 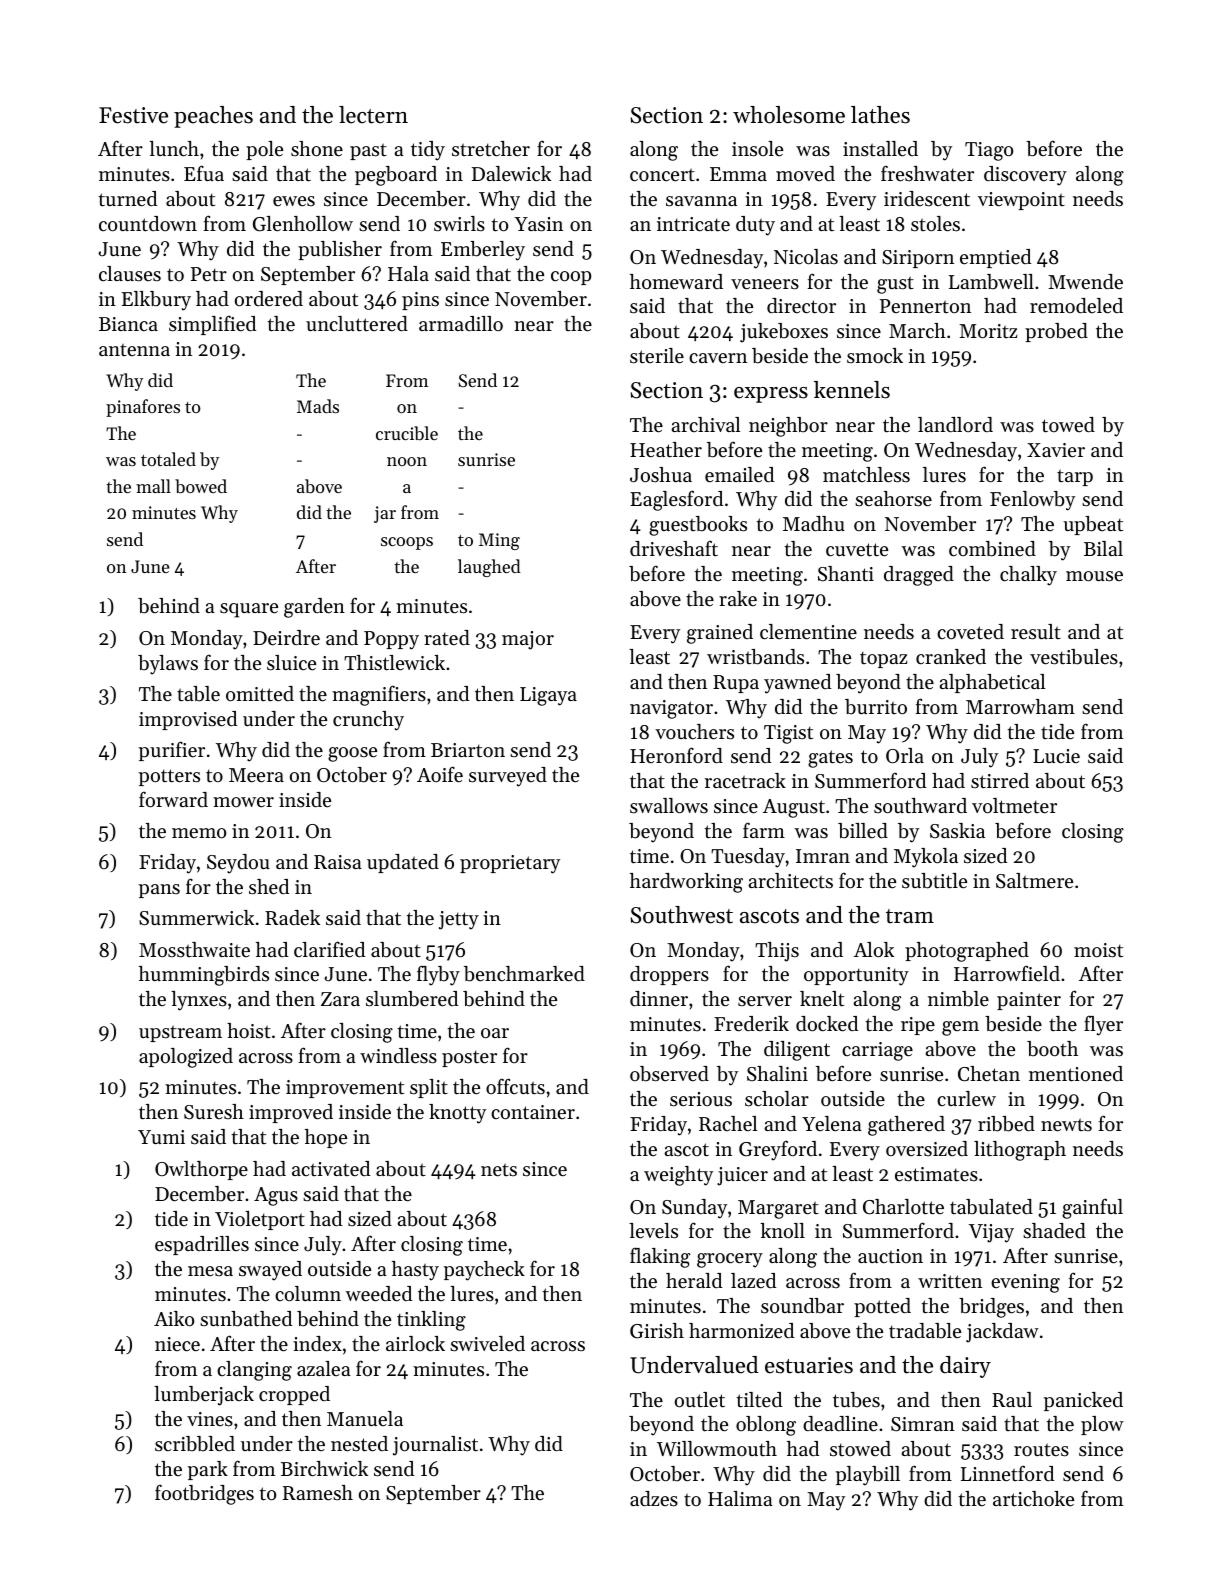 I want to click on peaches, so click(x=213, y=117).
